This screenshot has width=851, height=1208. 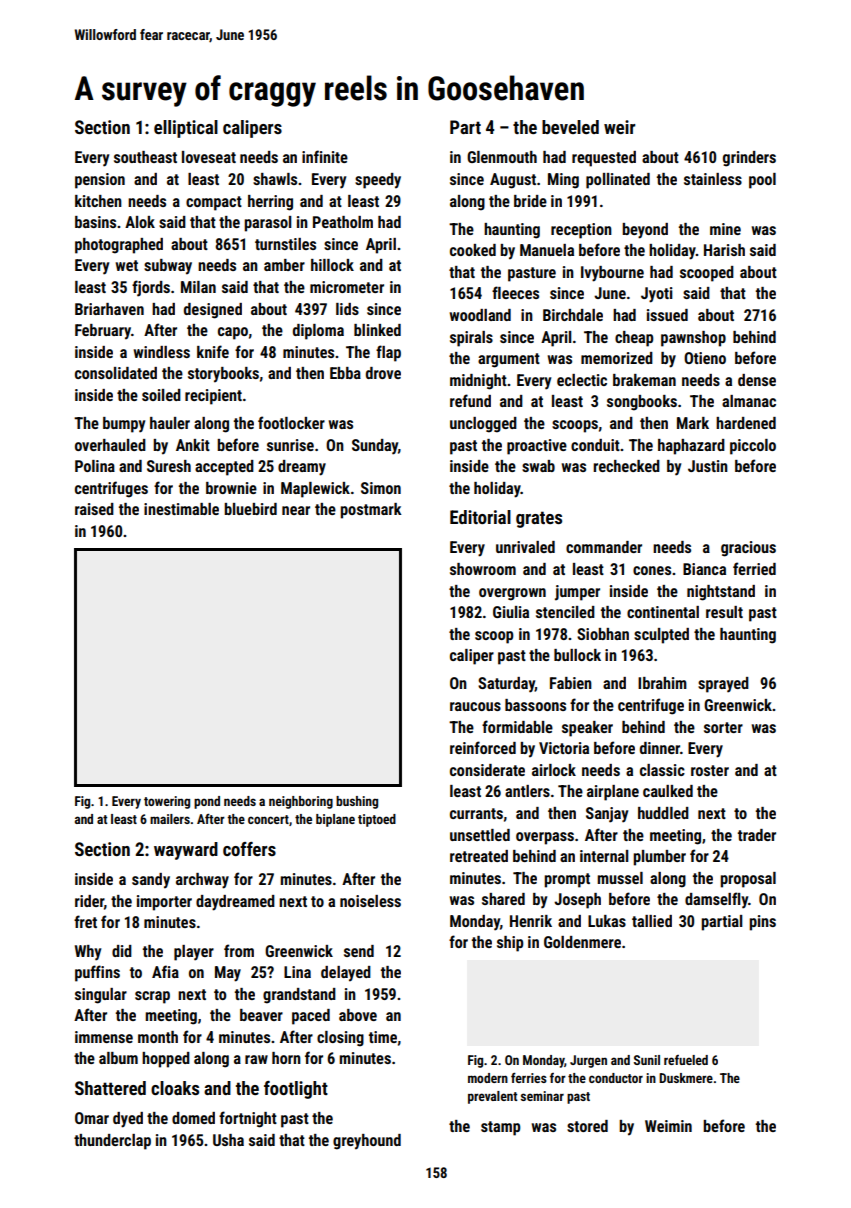 What do you see at coordinates (757, 835) in the screenshot?
I see `trader` at bounding box center [757, 835].
